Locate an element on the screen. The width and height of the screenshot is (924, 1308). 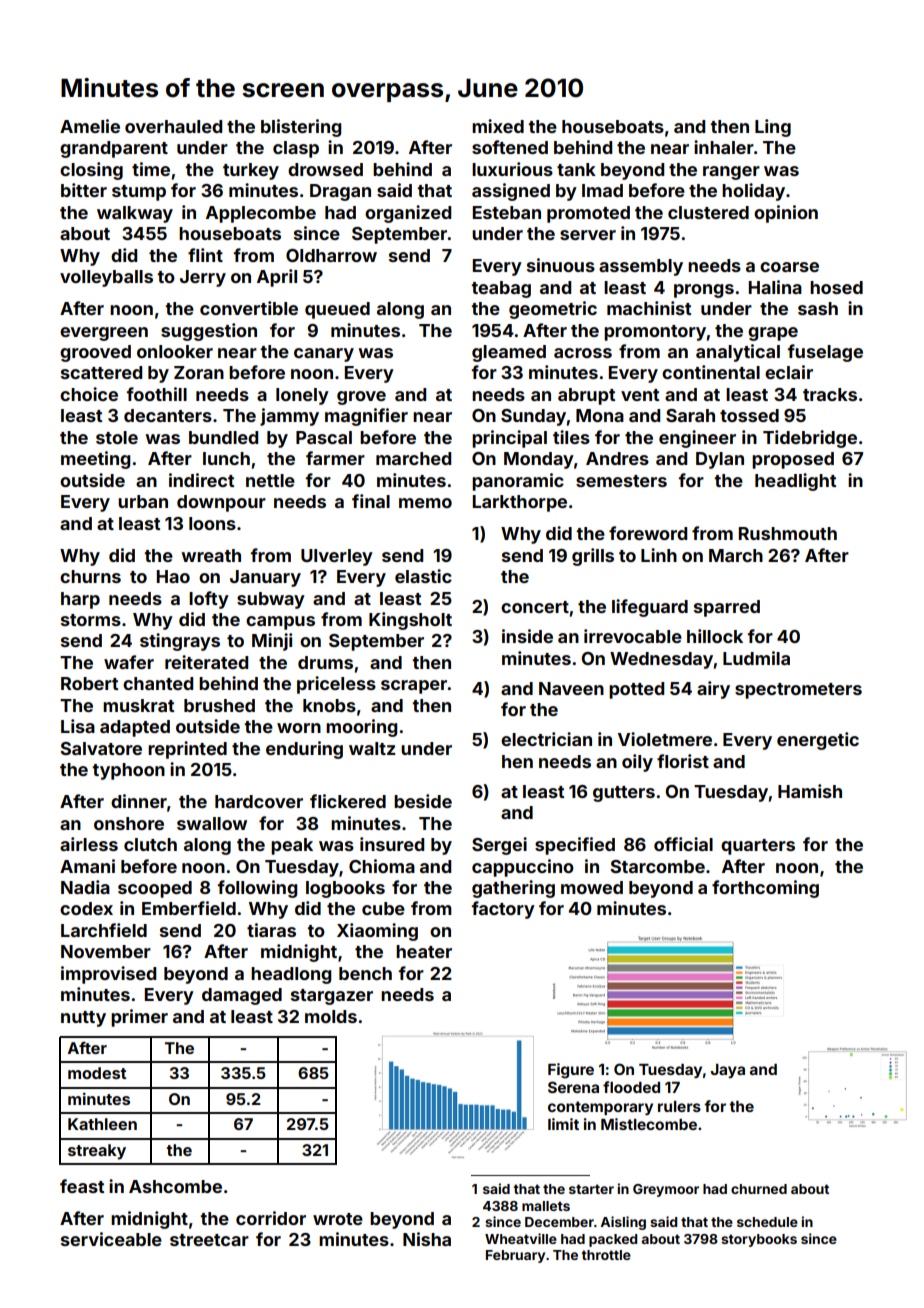
swallow is located at coordinates (212, 823).
